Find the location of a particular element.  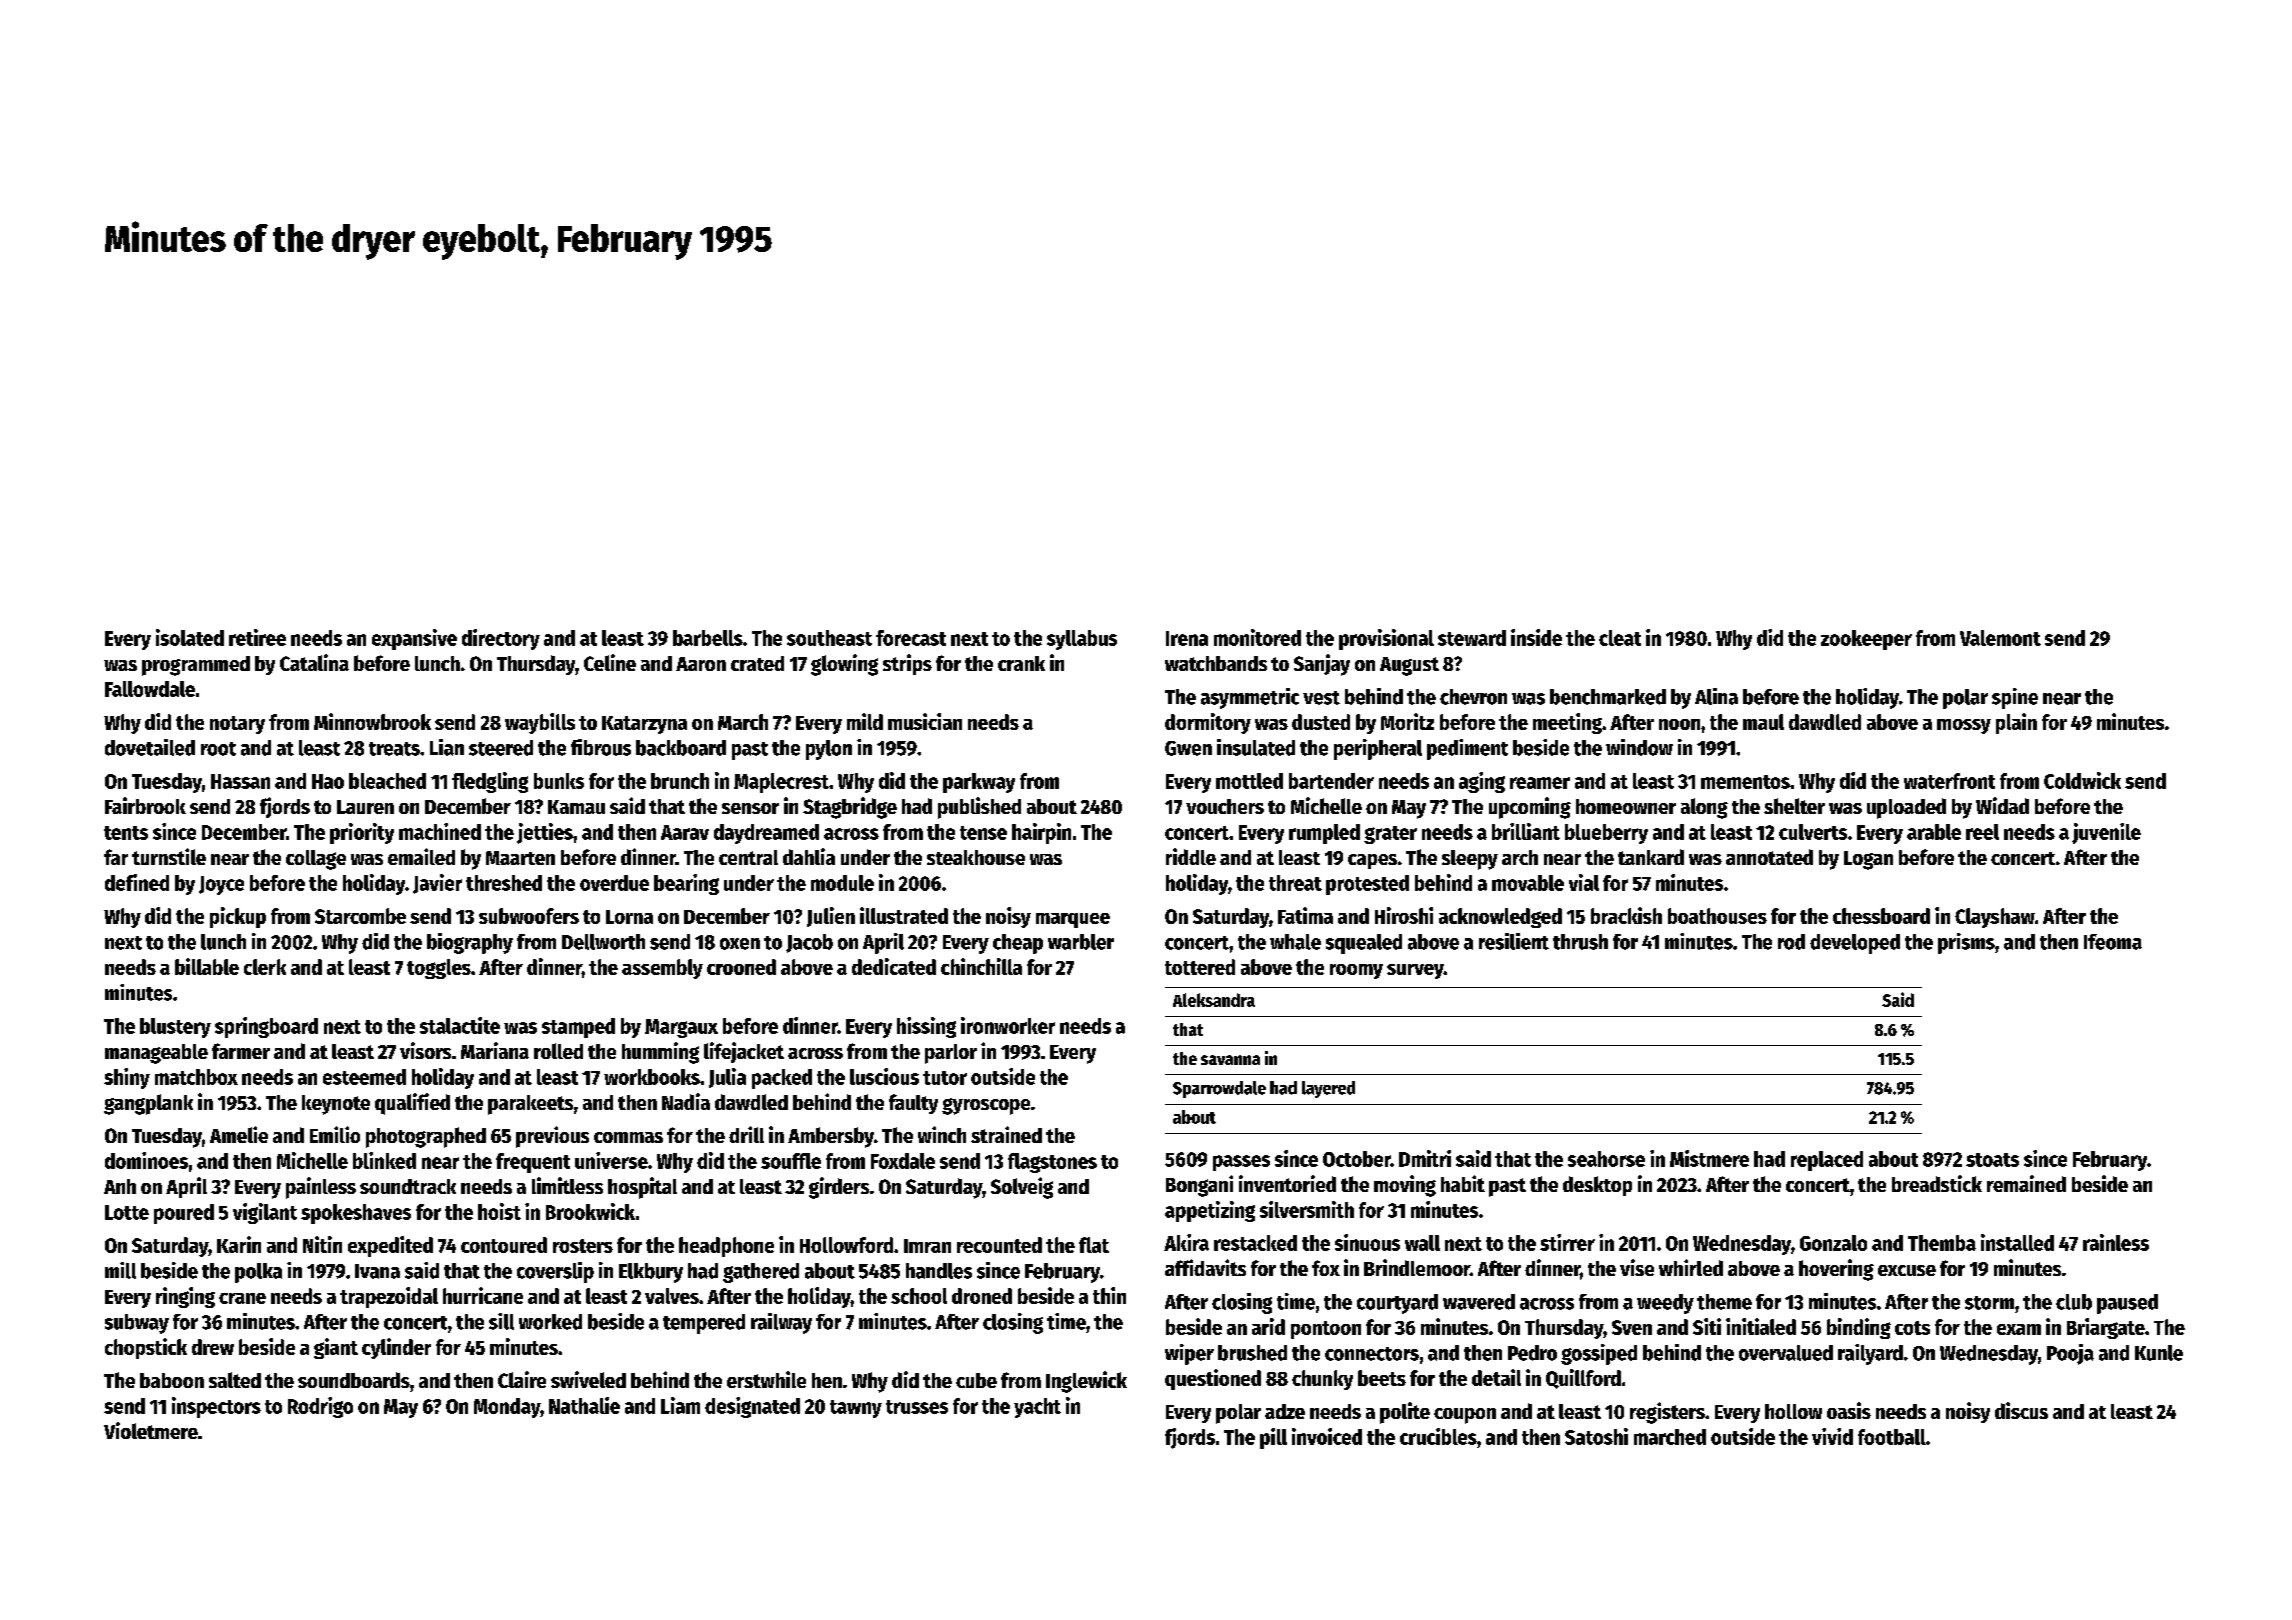

pill is located at coordinates (1273, 1438).
